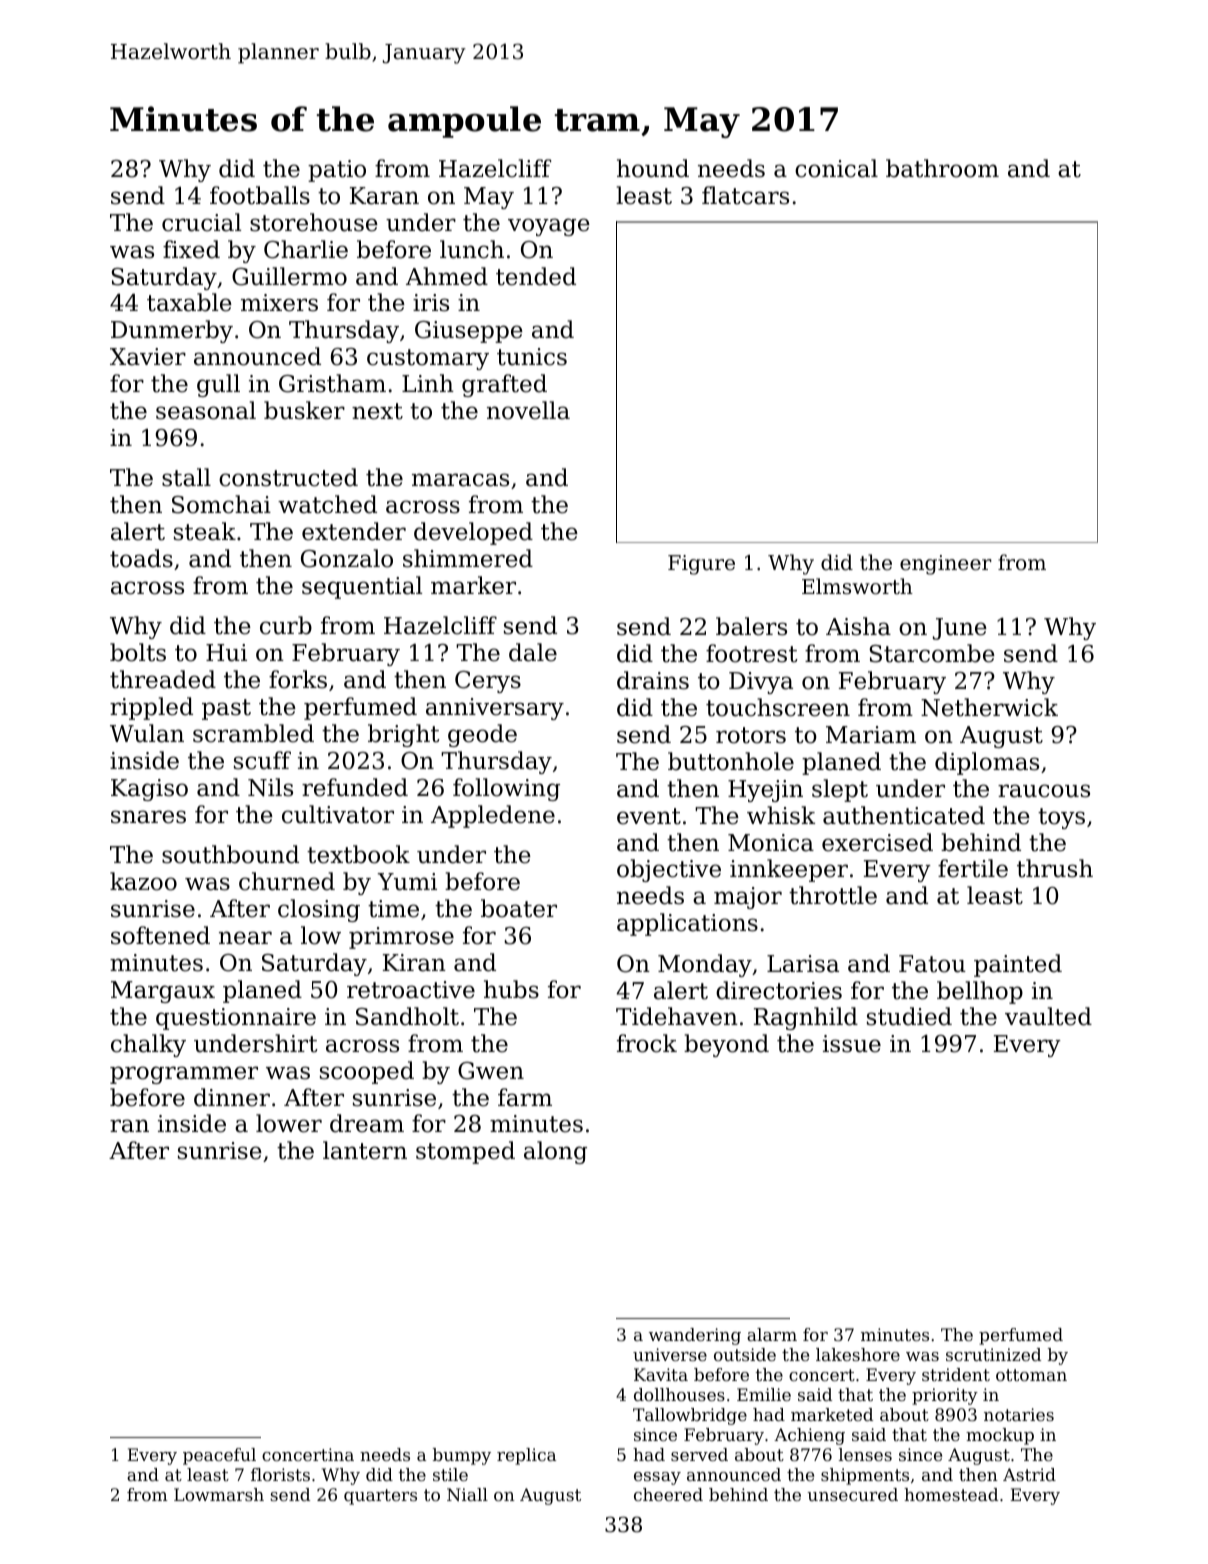  I want to click on questionnaire, so click(236, 1019).
